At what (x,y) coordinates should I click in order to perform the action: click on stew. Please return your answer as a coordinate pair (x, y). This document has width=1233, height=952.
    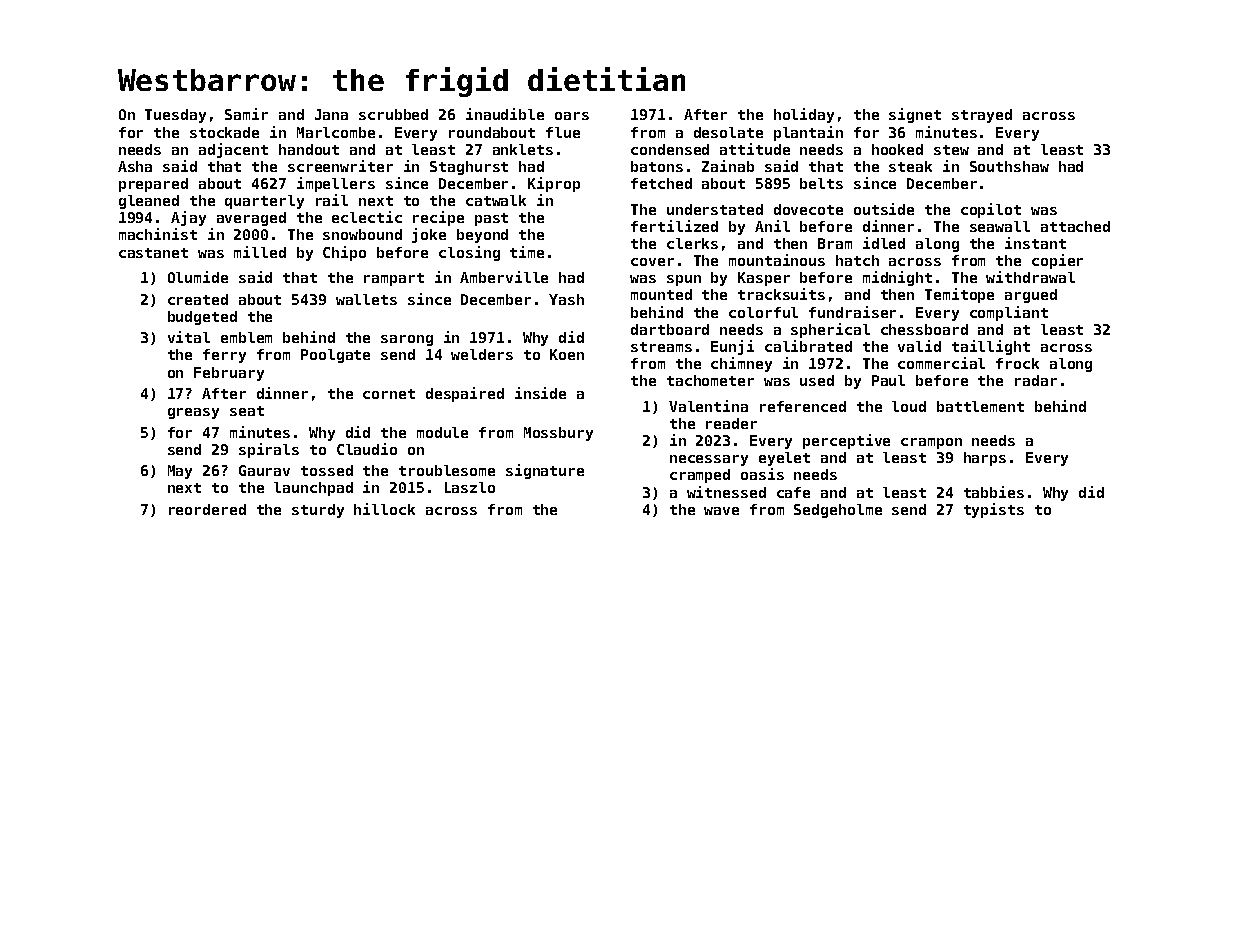
    Looking at the image, I should click on (951, 150).
